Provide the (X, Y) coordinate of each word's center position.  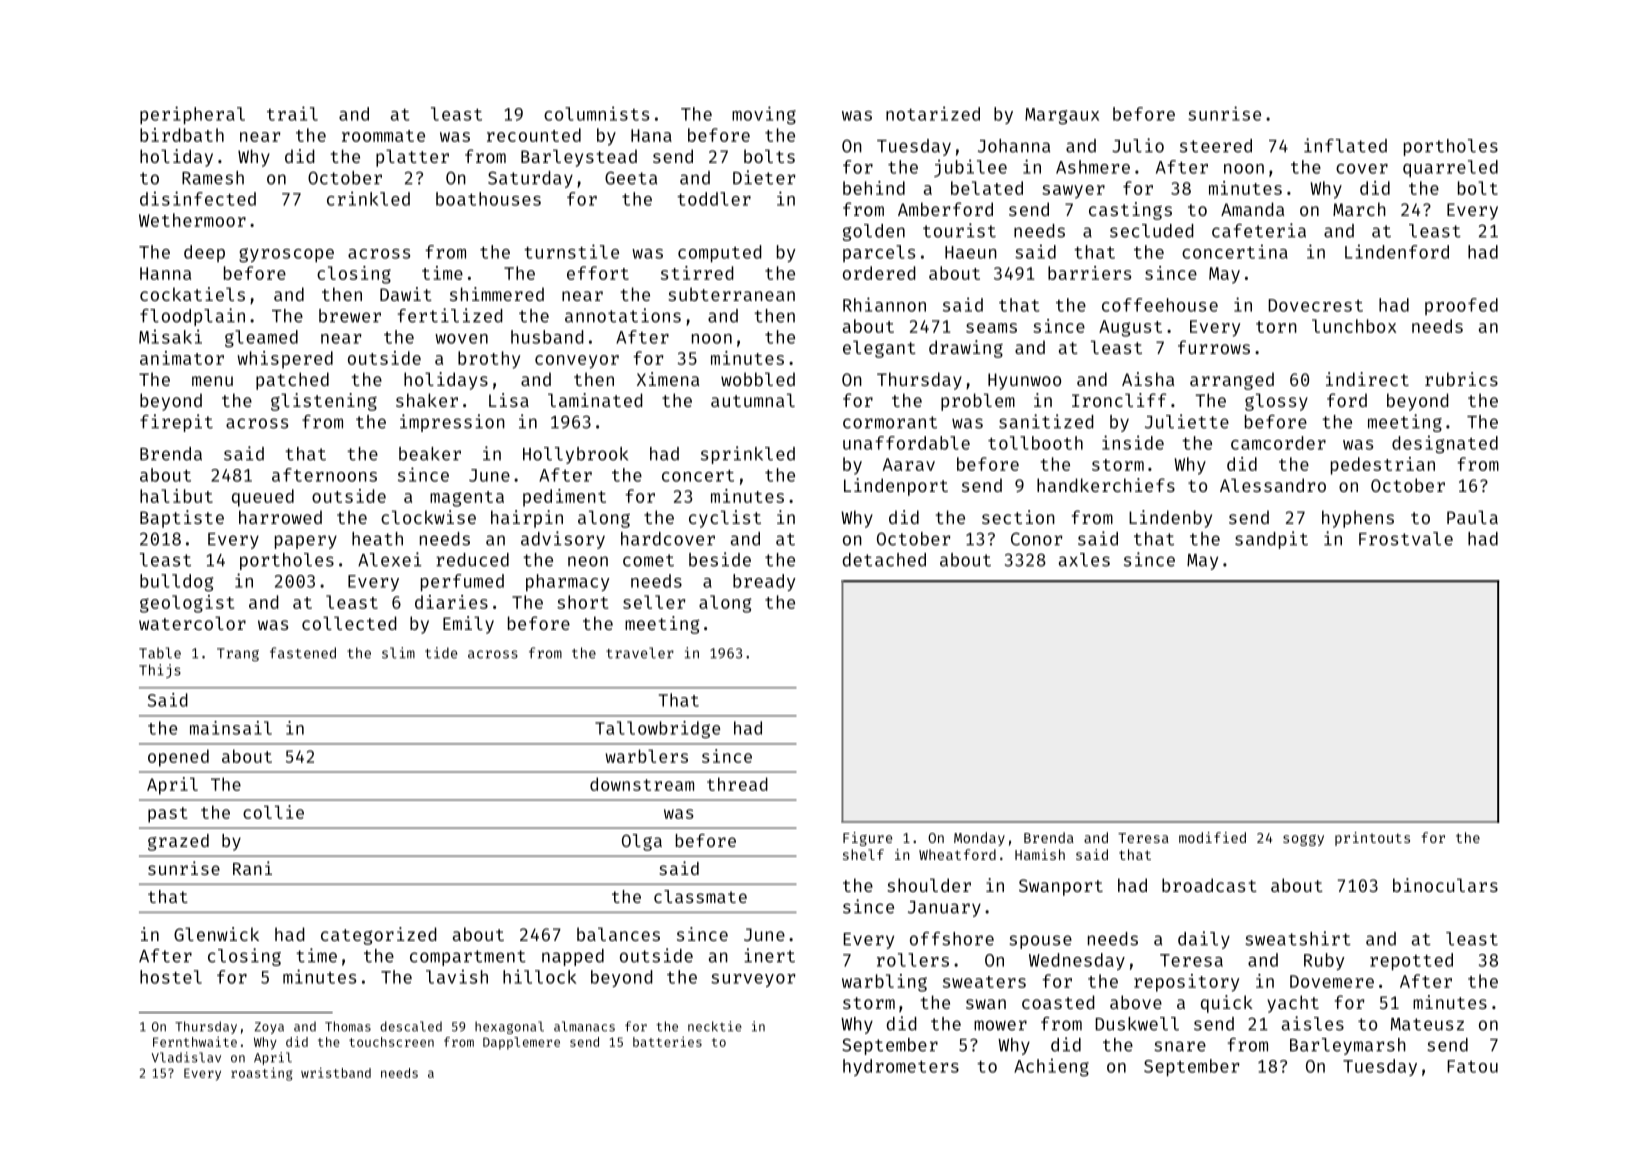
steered (1216, 146)
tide (441, 653)
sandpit (1271, 540)
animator (182, 358)
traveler (640, 653)
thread (737, 784)
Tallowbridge (657, 729)
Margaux (1062, 116)
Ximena (668, 379)
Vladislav (186, 1057)
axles (1084, 560)
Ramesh (213, 178)
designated (1445, 444)
